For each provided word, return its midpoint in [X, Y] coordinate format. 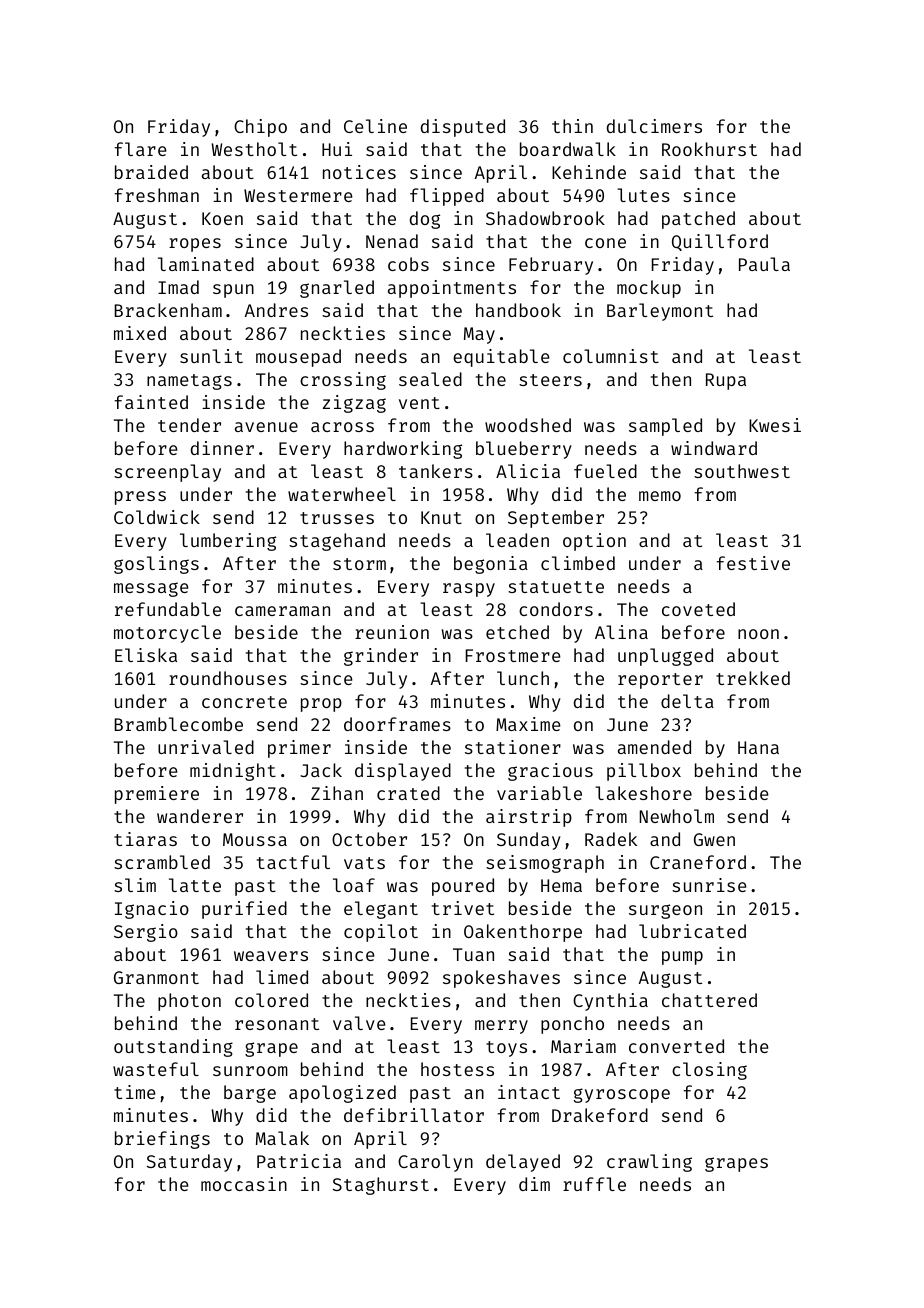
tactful [293, 862]
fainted [151, 402]
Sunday [529, 841]
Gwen [714, 839]
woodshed [528, 425]
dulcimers [654, 126]
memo [660, 496]
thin [572, 126]
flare [141, 149]
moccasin [244, 1184]
